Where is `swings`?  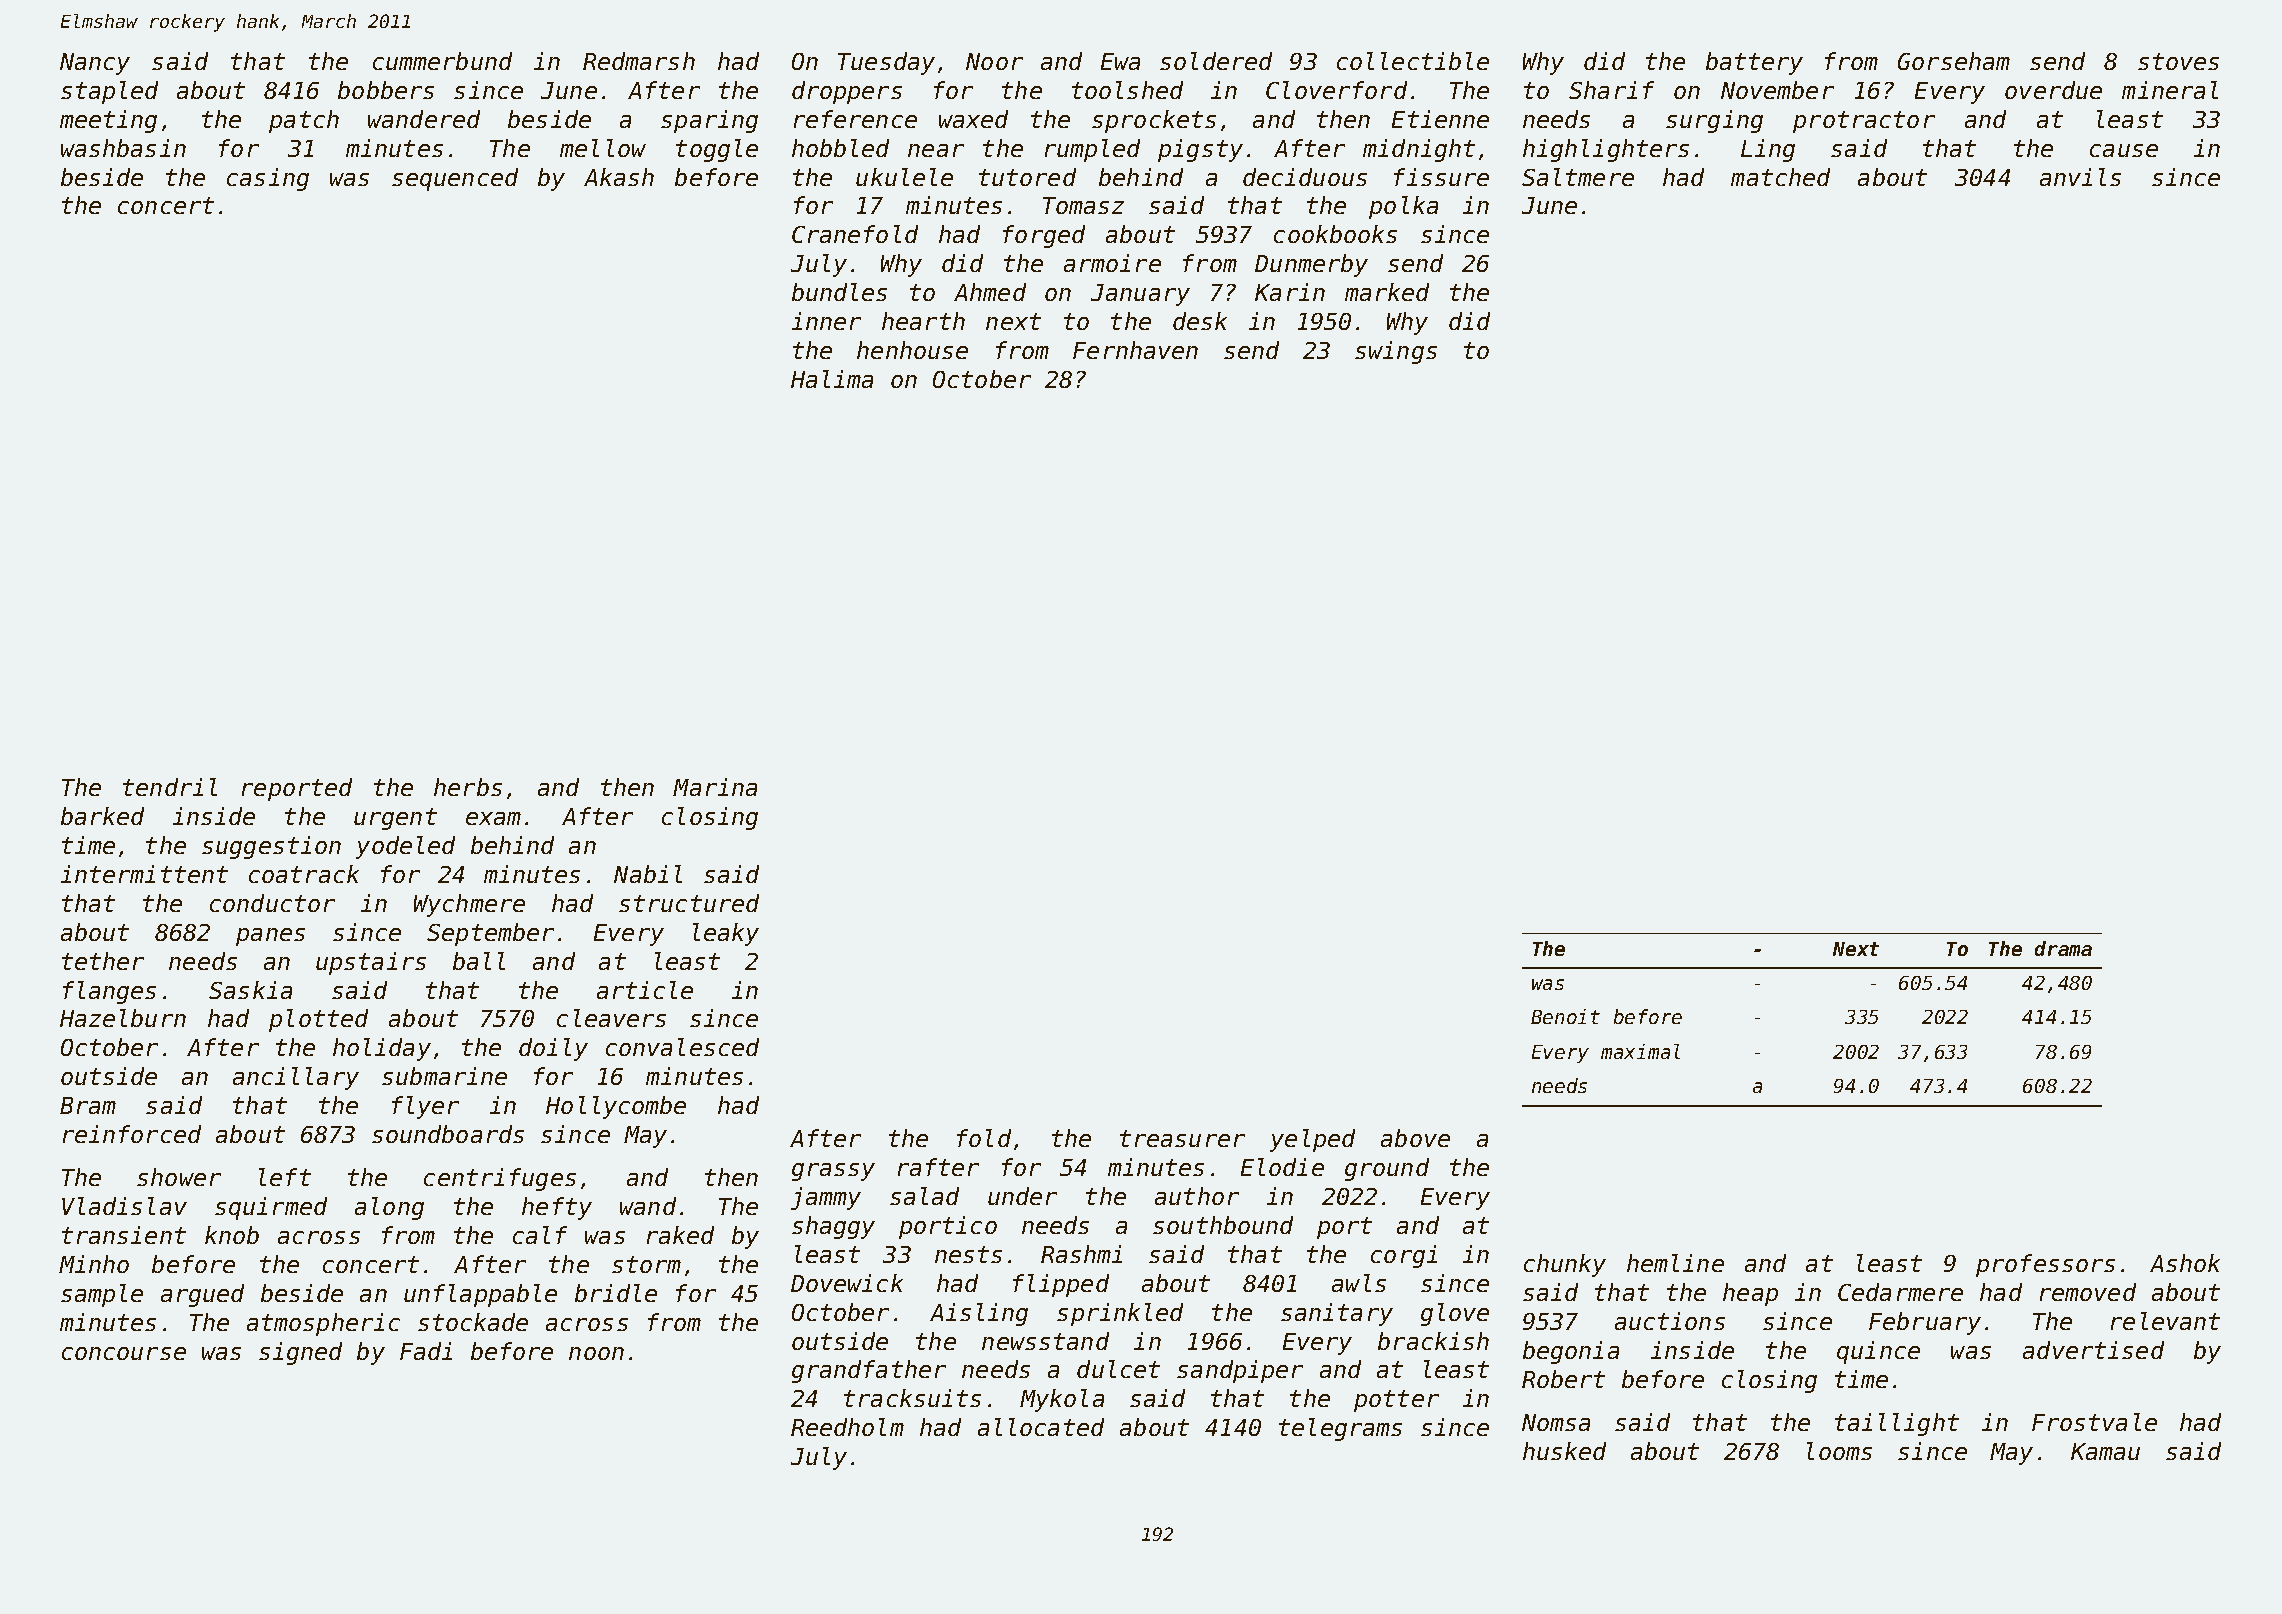 swings is located at coordinates (1396, 352).
